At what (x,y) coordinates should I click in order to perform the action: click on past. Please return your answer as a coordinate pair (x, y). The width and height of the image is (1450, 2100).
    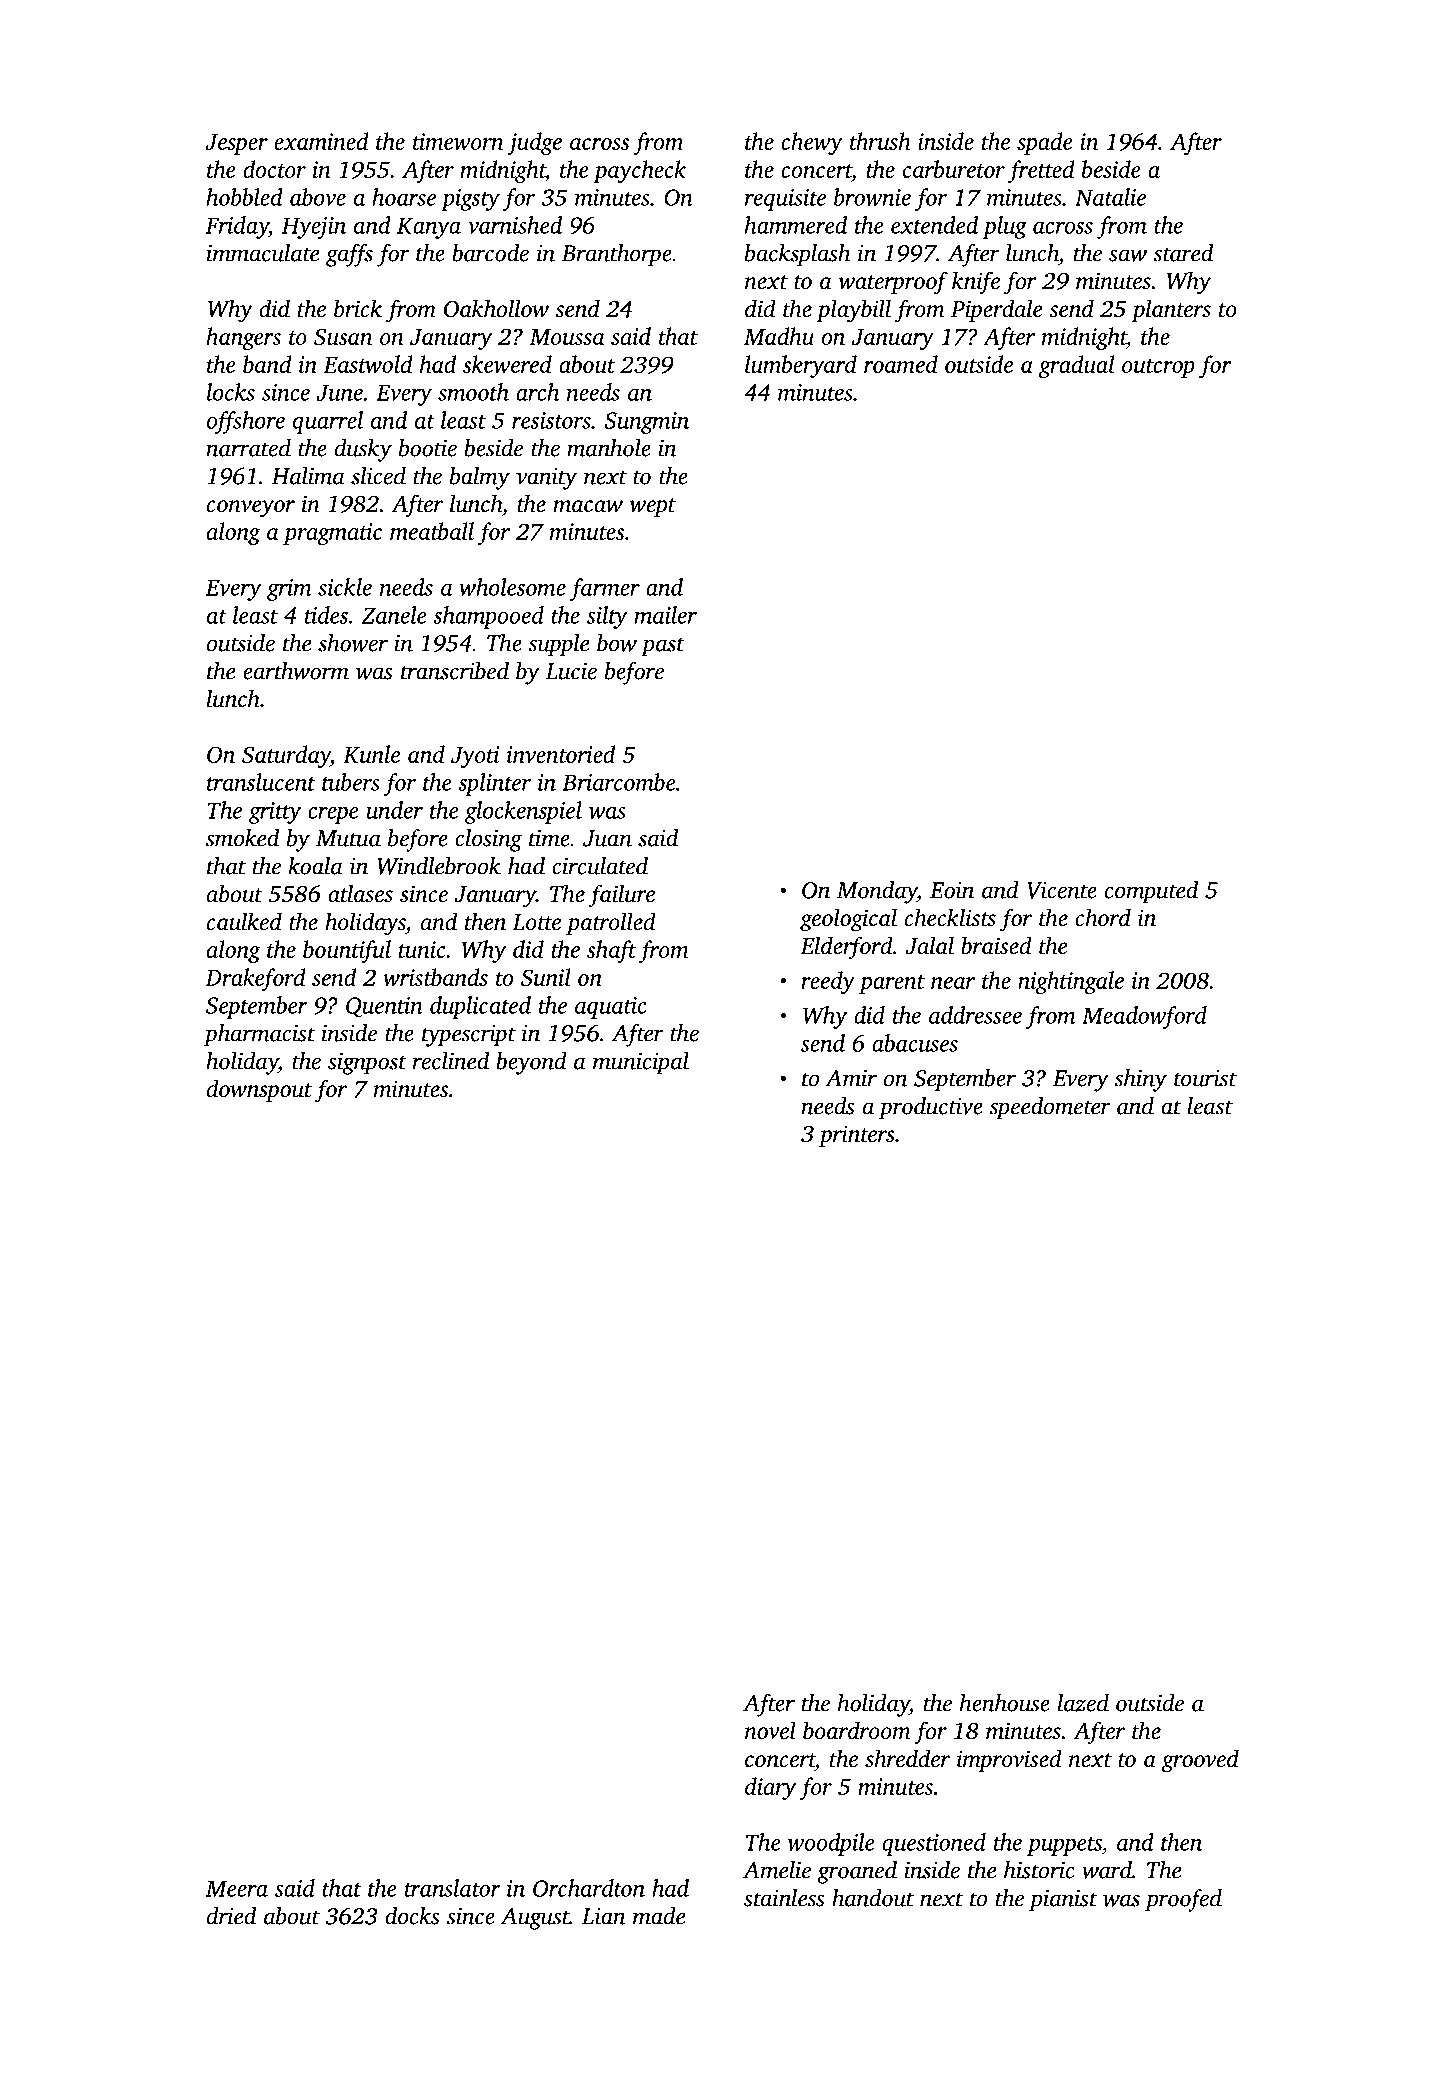
    Looking at the image, I should click on (663, 647).
